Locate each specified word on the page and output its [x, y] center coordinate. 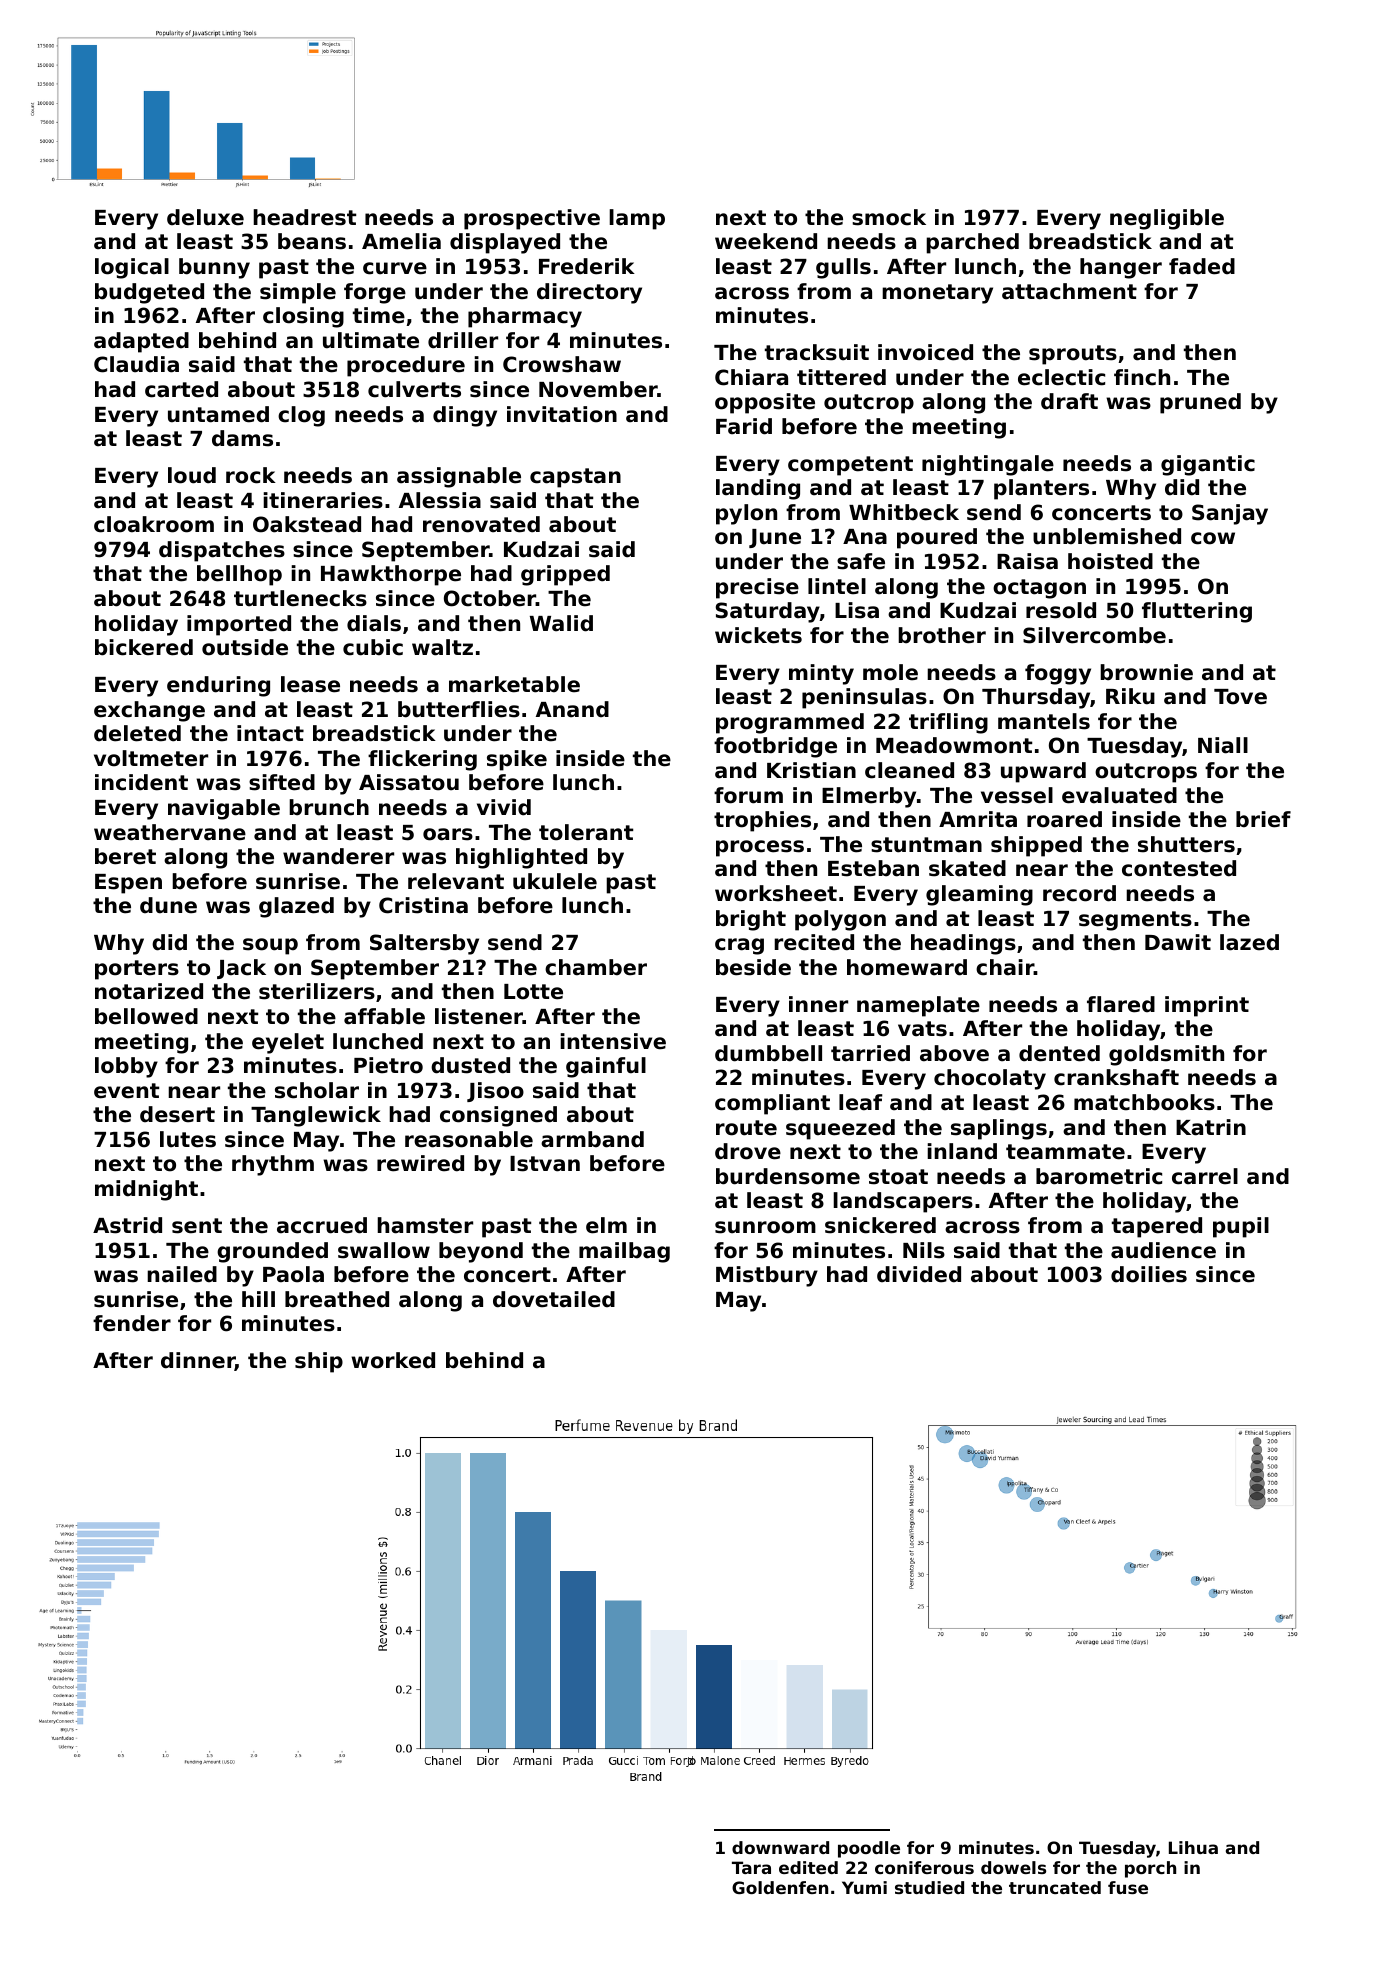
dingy [465, 416]
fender [132, 1323]
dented [1059, 1053]
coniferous [924, 1867]
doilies [1149, 1274]
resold [1061, 610]
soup [270, 946]
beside [753, 967]
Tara [751, 1867]
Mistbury [767, 1276]
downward [780, 1847]
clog [301, 416]
